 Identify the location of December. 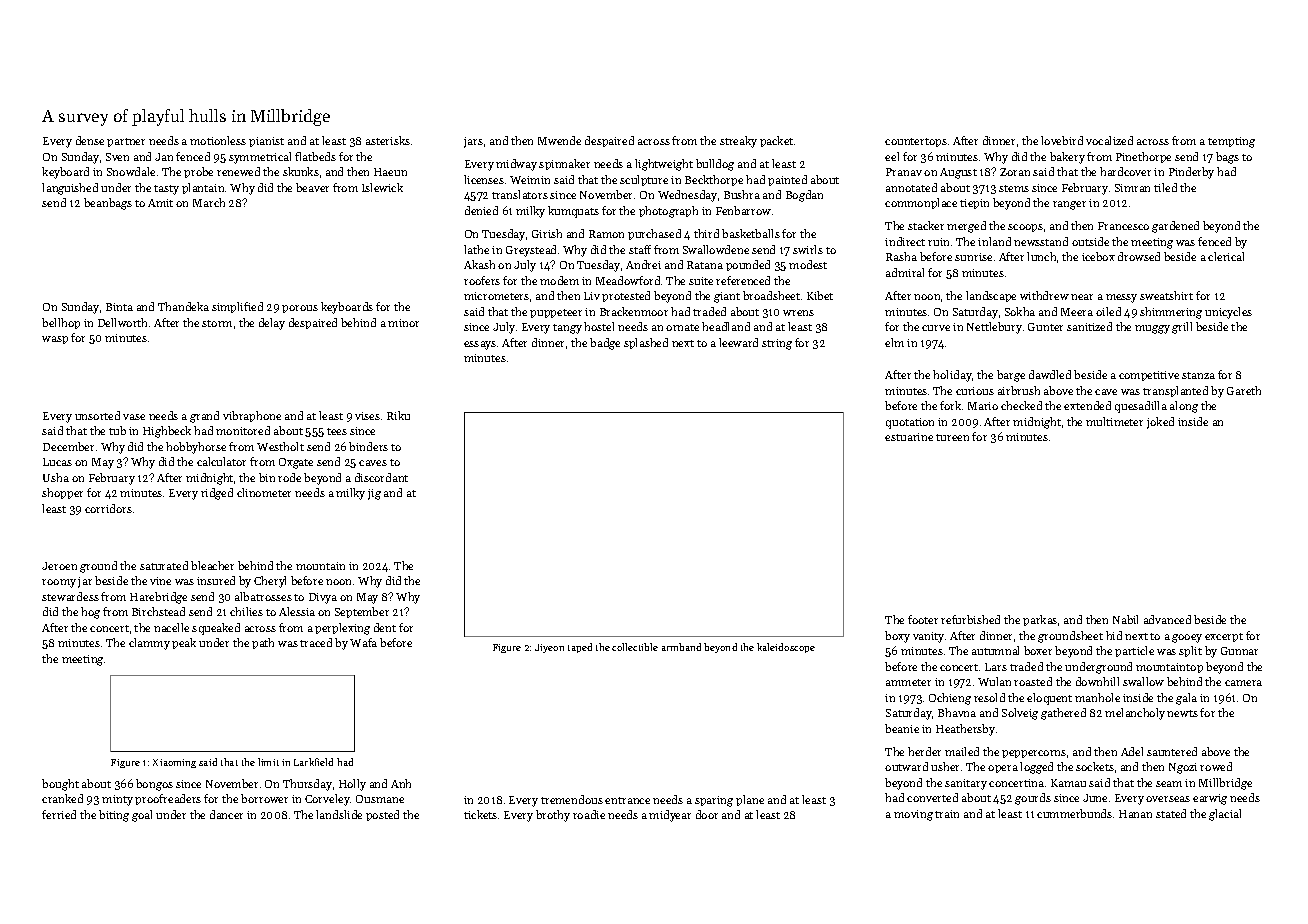
(68, 446).
